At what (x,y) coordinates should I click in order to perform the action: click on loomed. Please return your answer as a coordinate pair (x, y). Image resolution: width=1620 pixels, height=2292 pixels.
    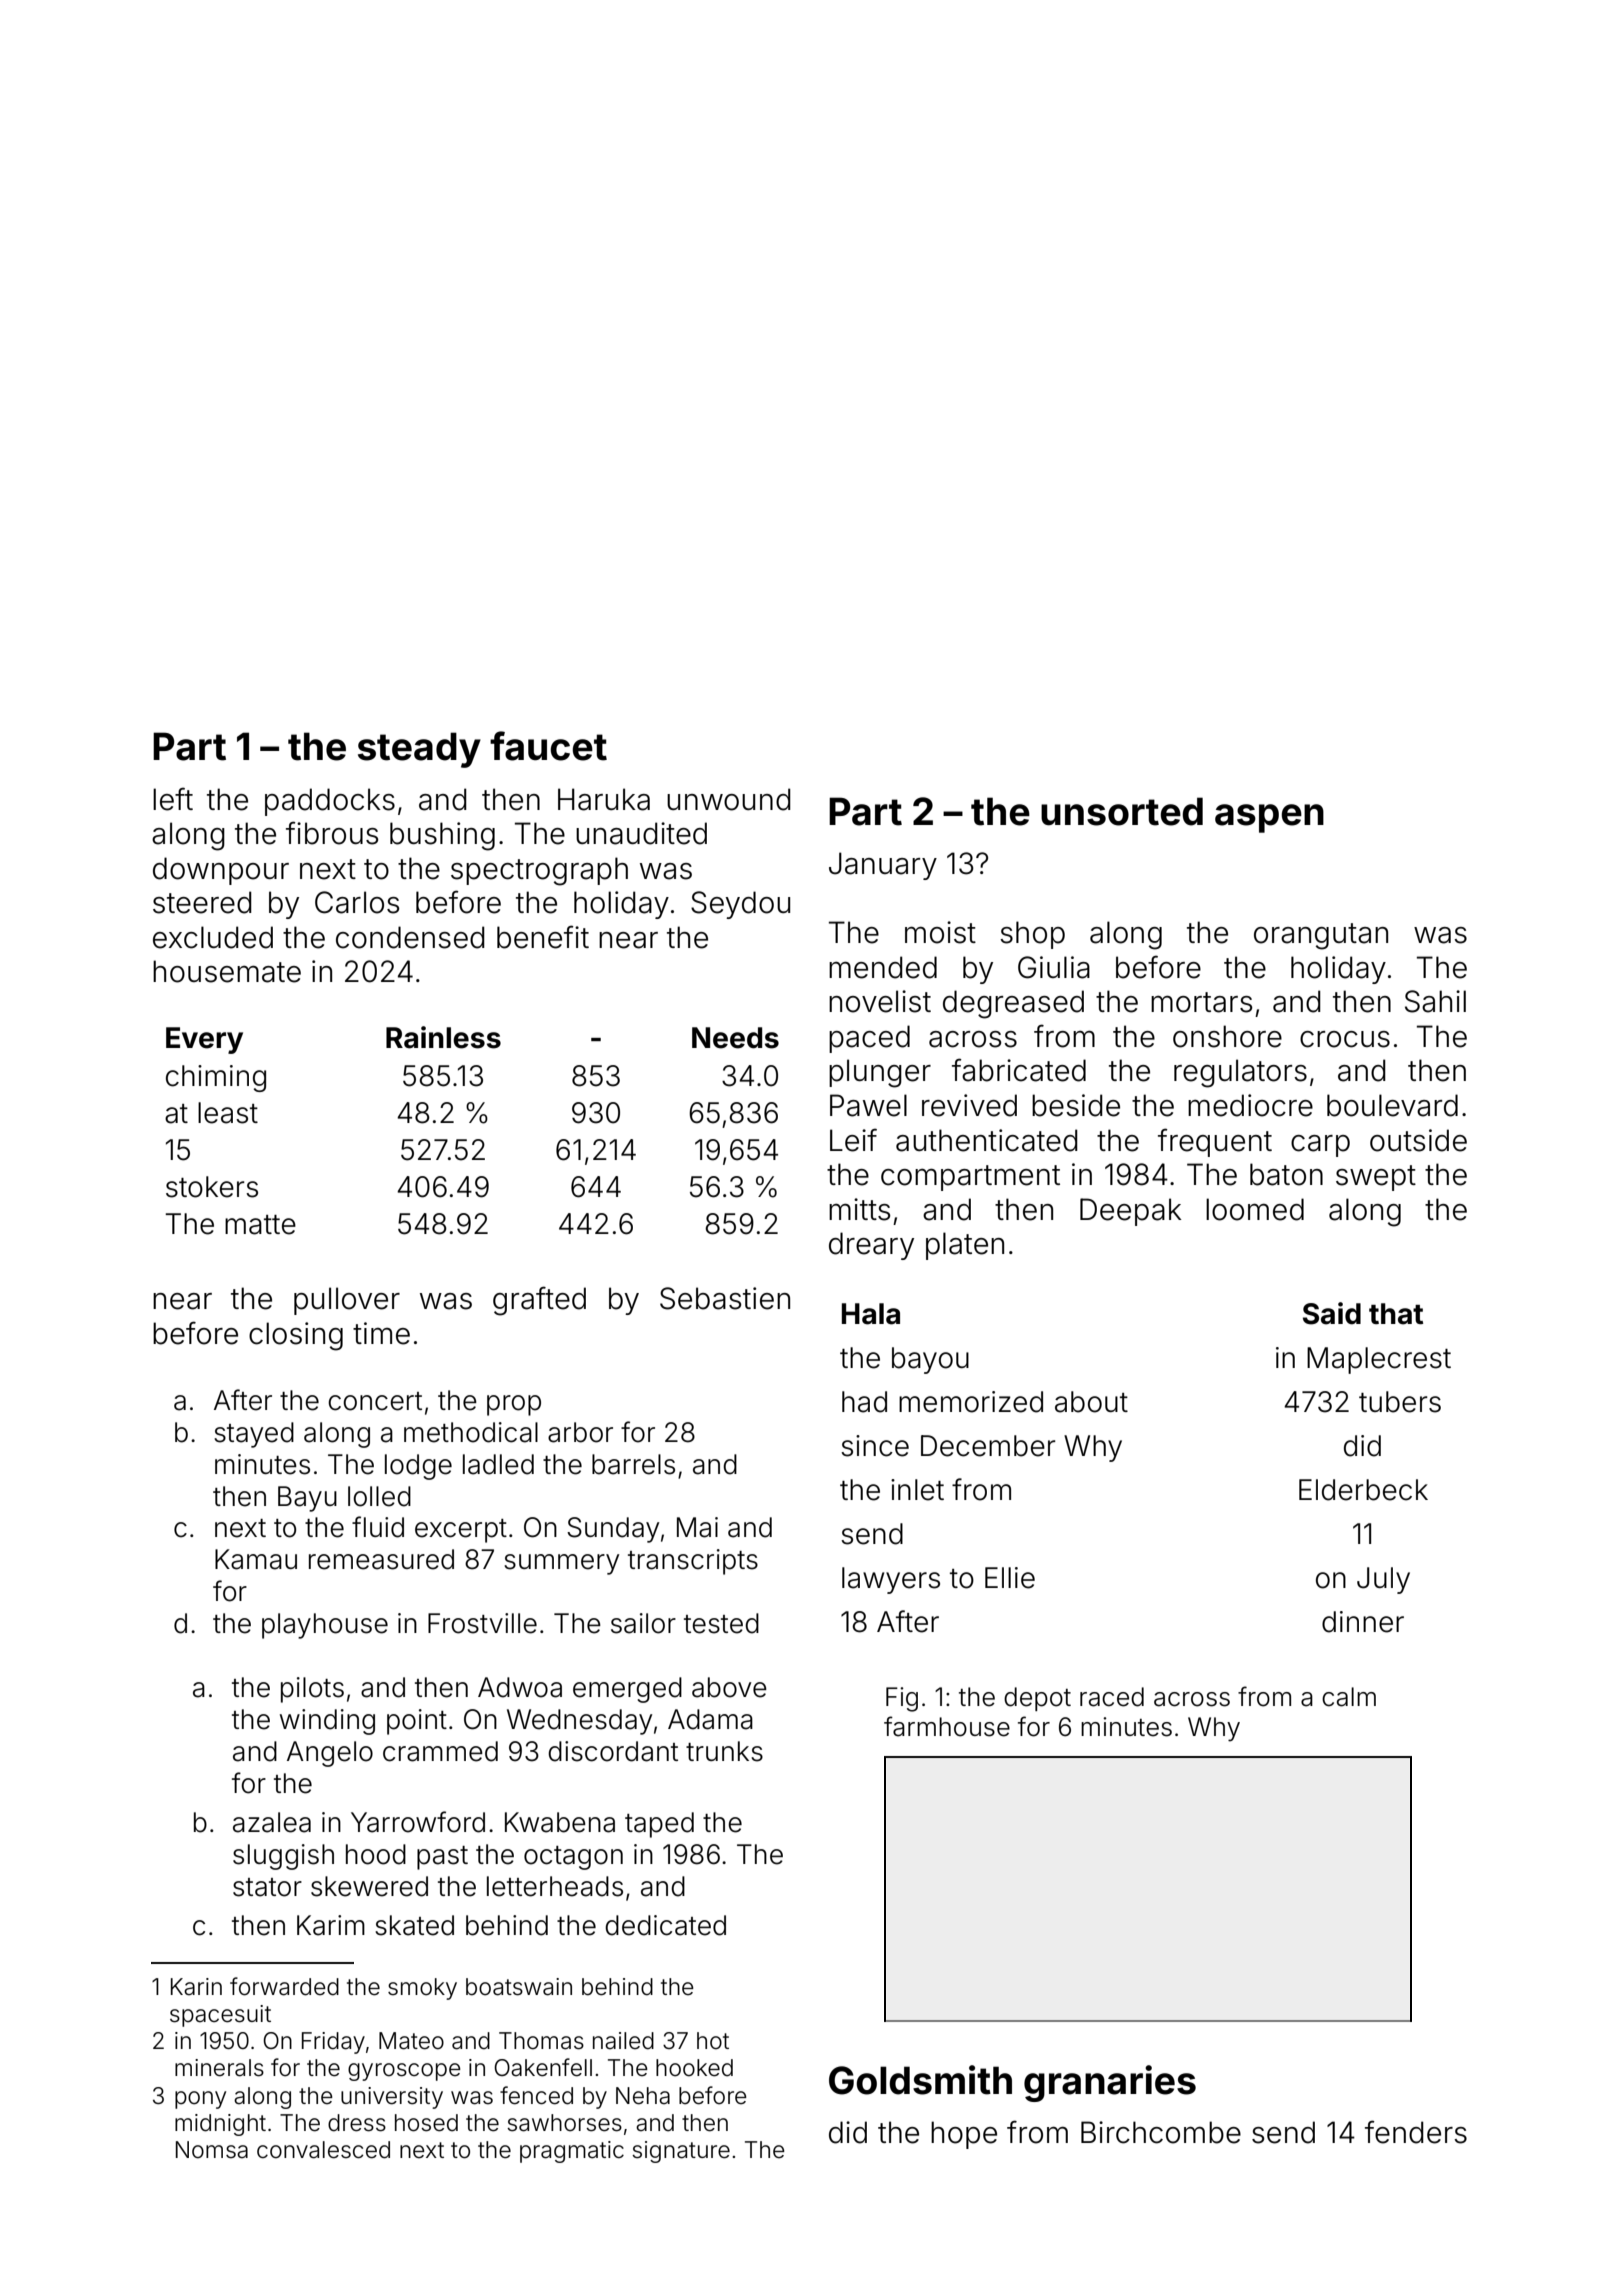
    Looking at the image, I should click on (1255, 1209).
